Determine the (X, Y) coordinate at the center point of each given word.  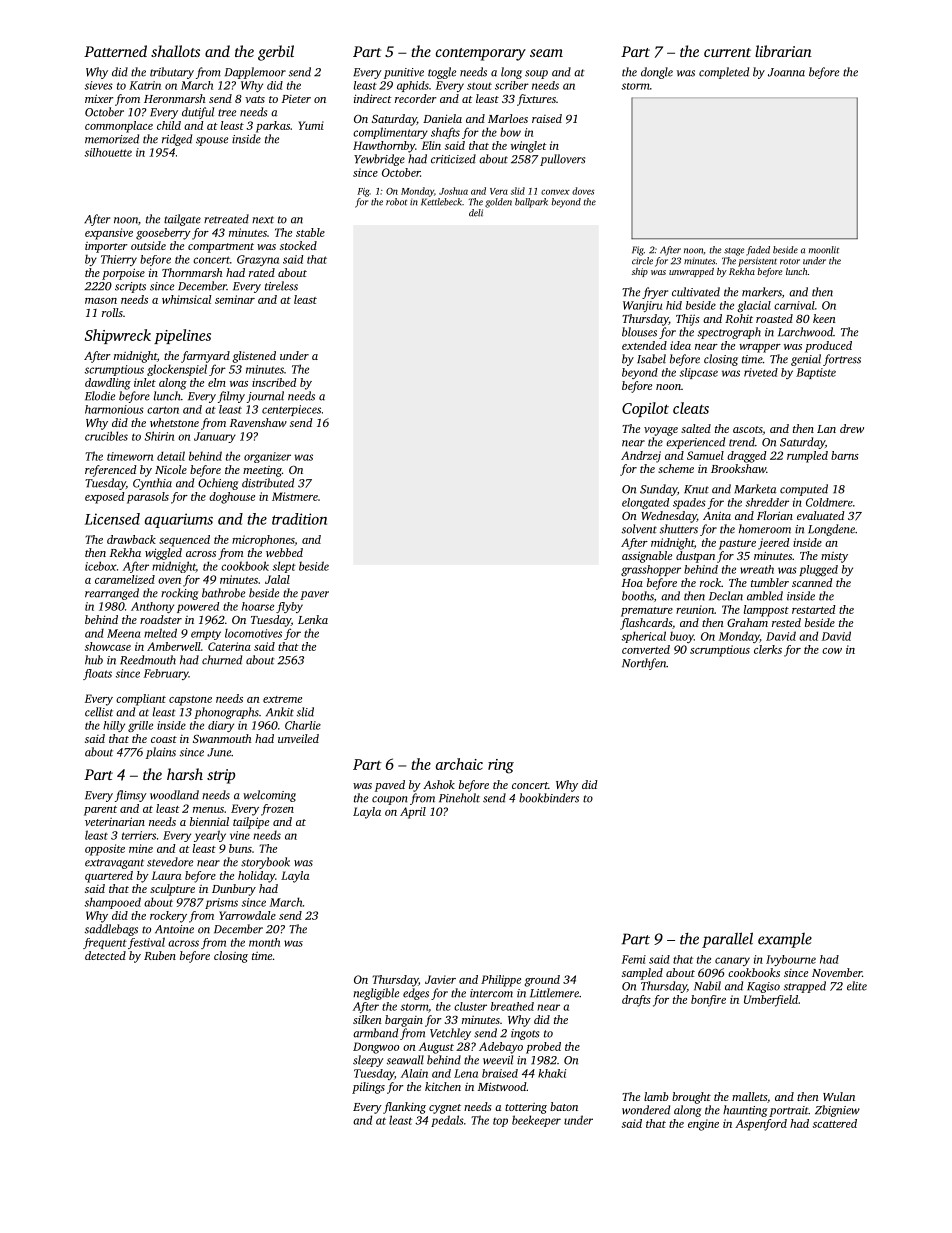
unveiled (298, 738)
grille (140, 726)
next (263, 220)
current (727, 52)
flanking (404, 1108)
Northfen (644, 664)
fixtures (536, 100)
